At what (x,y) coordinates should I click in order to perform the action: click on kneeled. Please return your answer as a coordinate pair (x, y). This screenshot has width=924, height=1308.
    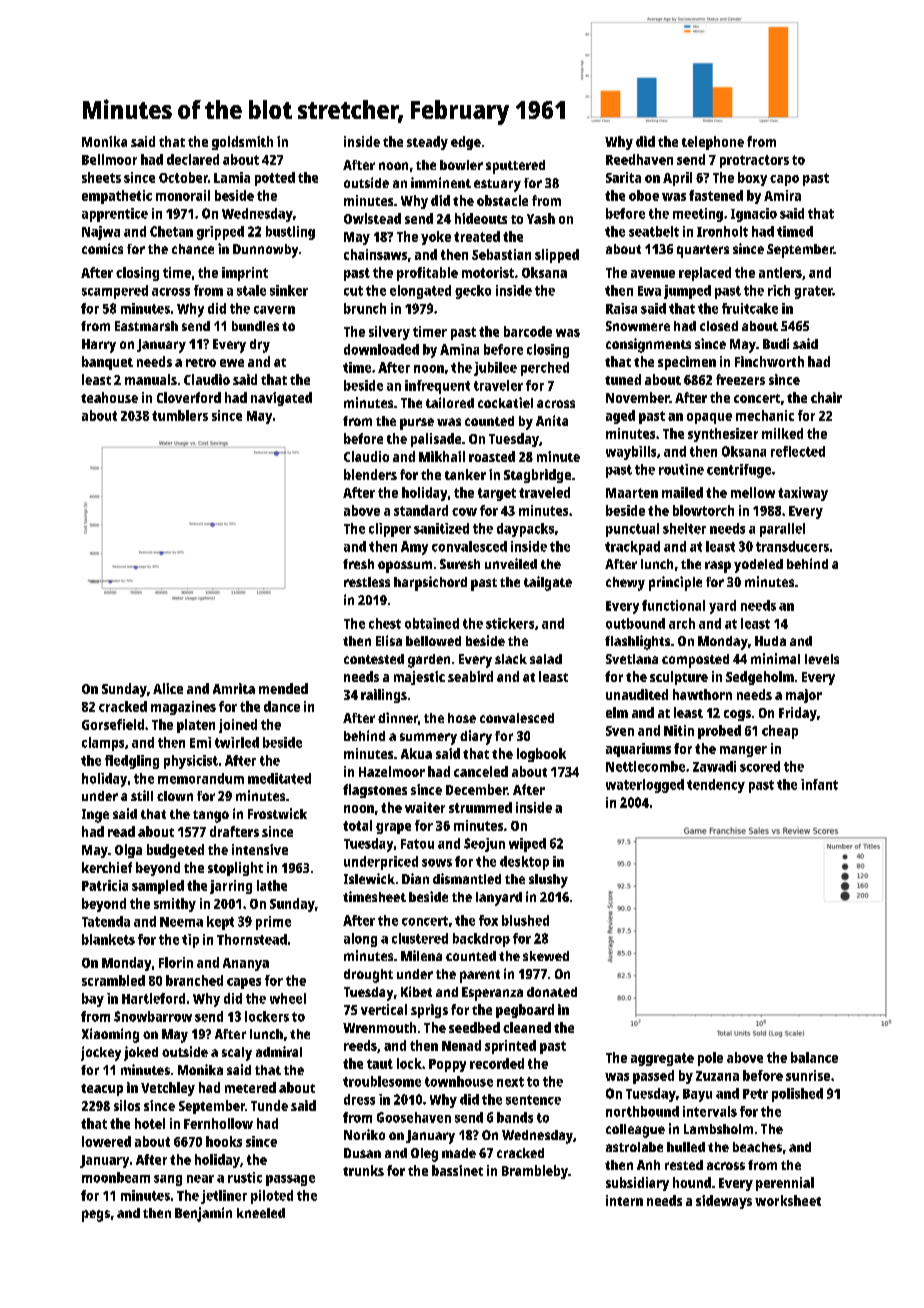
    Looking at the image, I should click on (261, 1213).
